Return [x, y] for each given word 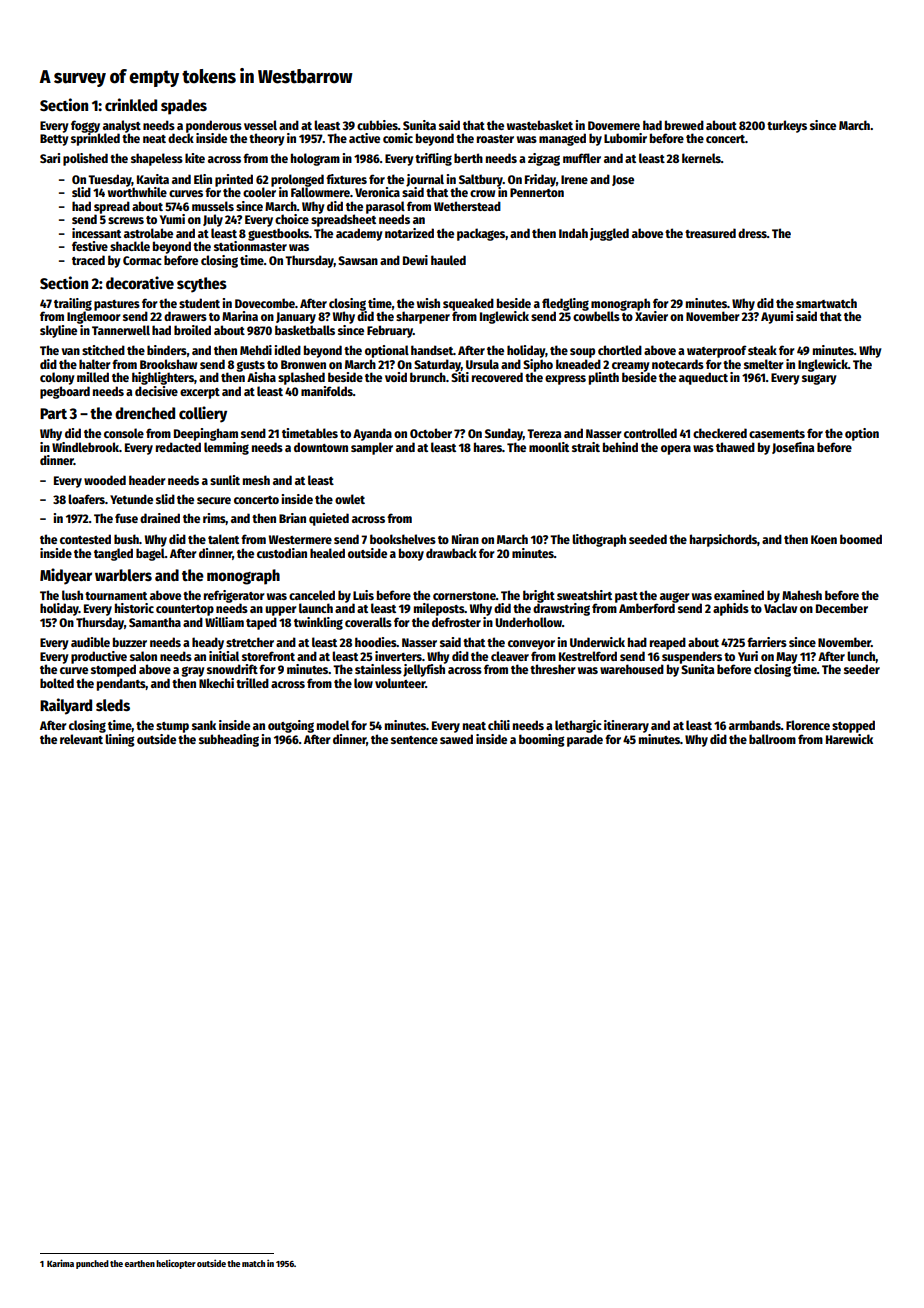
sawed [456, 739]
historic [134, 608]
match [253, 1263]
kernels [701, 158]
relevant [81, 739]
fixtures [346, 179]
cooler [259, 192]
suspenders [692, 657]
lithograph [599, 540]
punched [92, 1264]
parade [585, 740]
